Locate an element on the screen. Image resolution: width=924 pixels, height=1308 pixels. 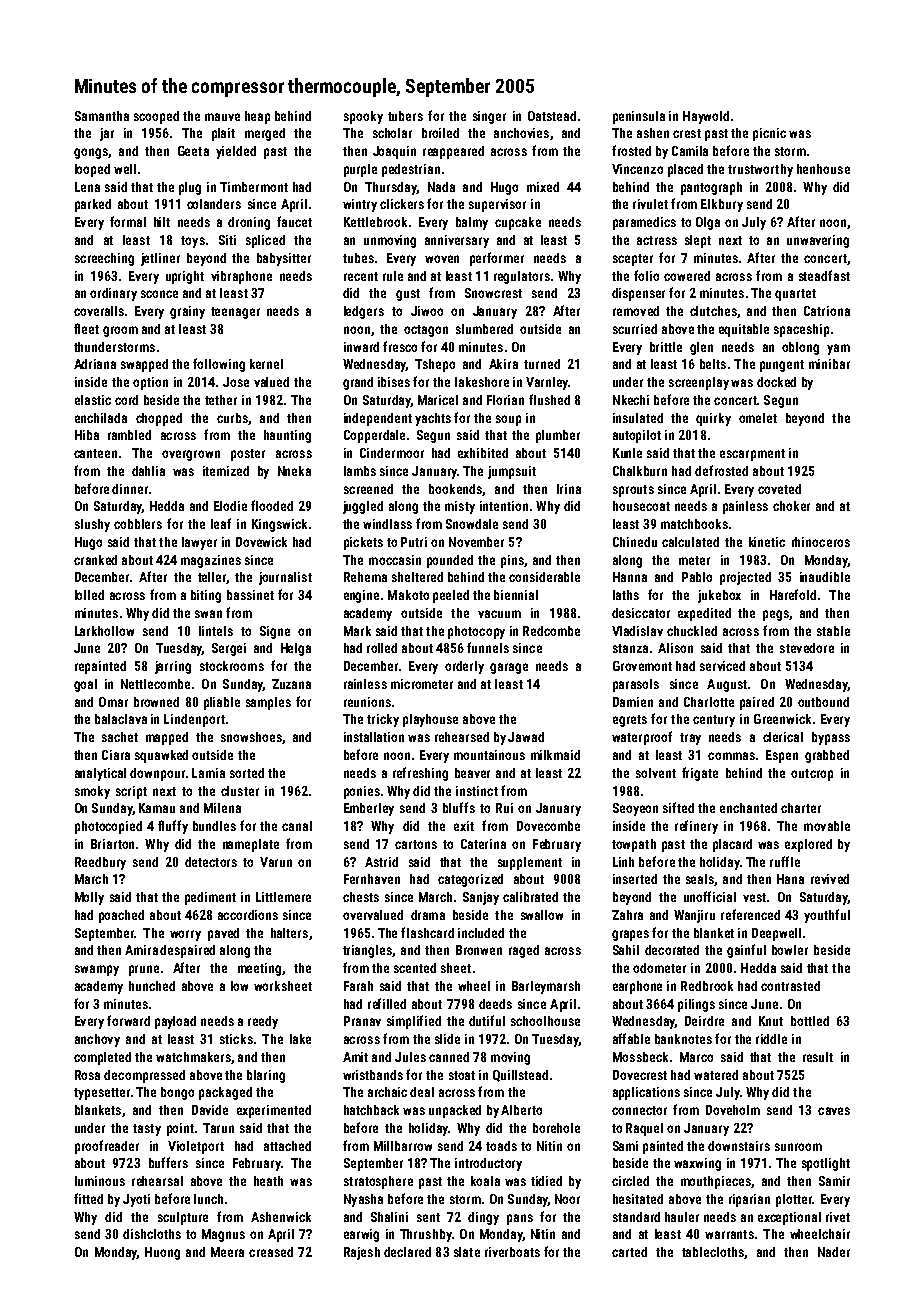
Oatstead is located at coordinates (552, 116).
